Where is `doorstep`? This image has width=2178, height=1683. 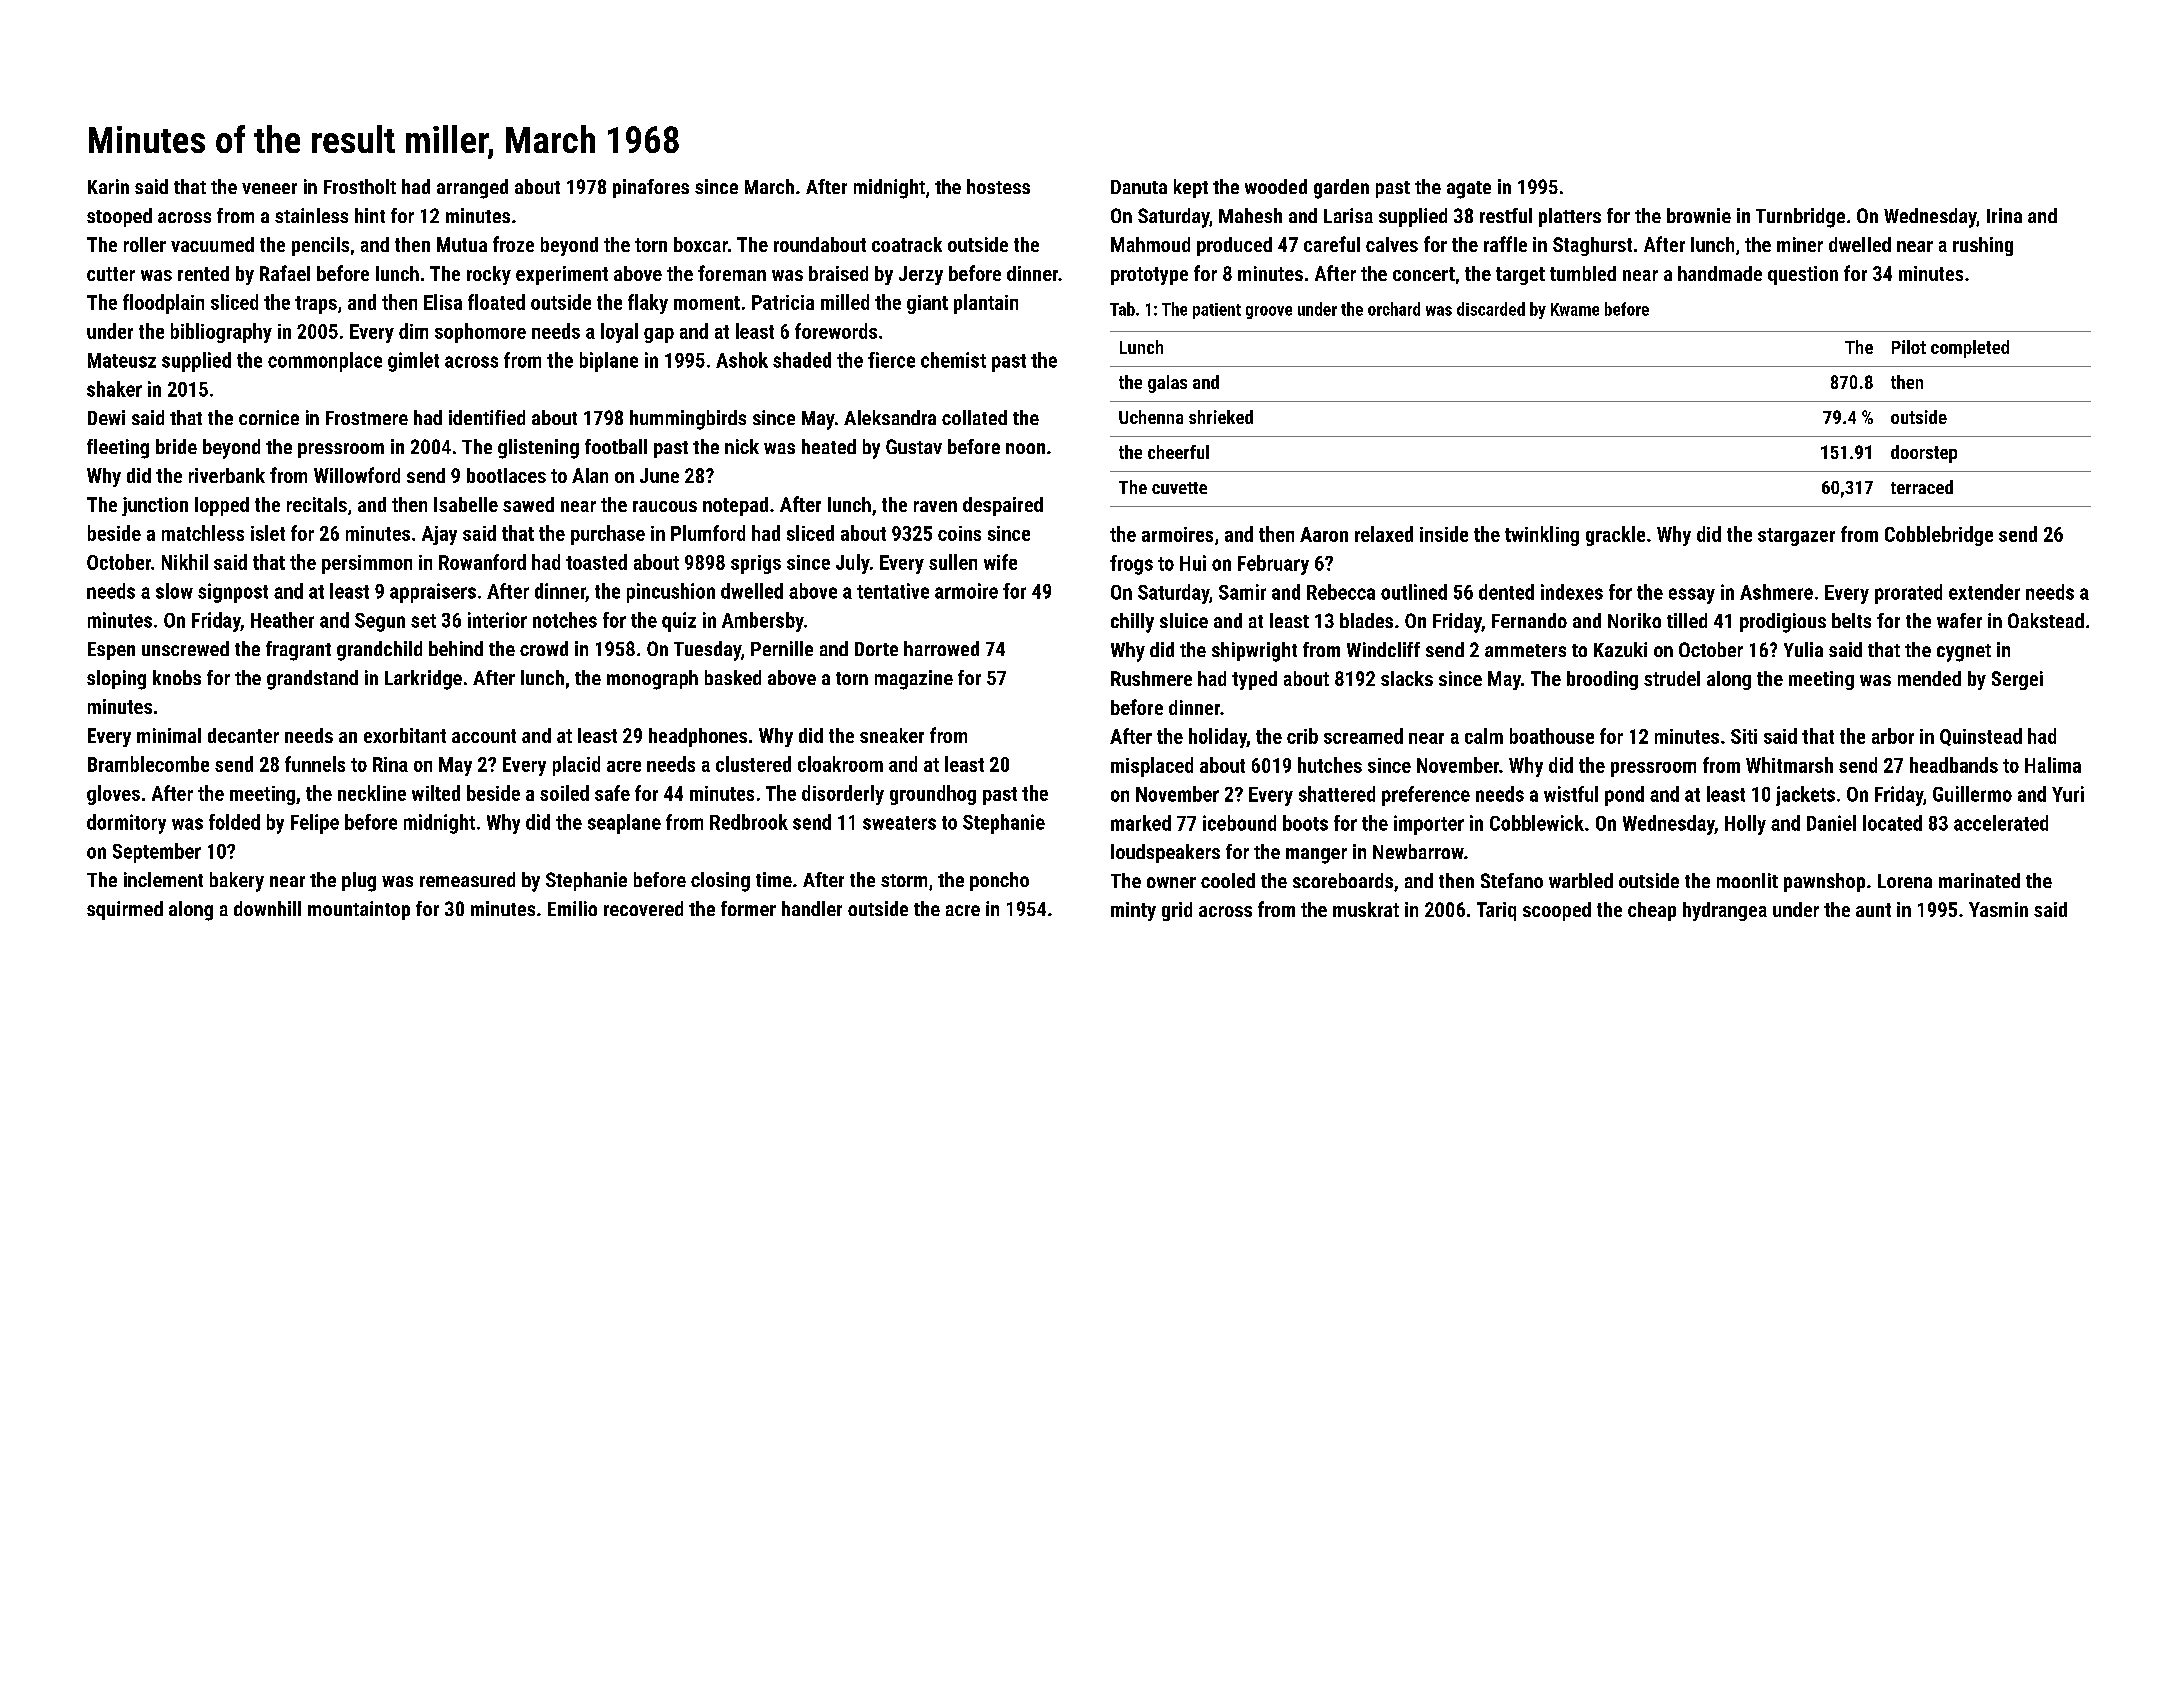
doorstep is located at coordinates (1924, 454).
